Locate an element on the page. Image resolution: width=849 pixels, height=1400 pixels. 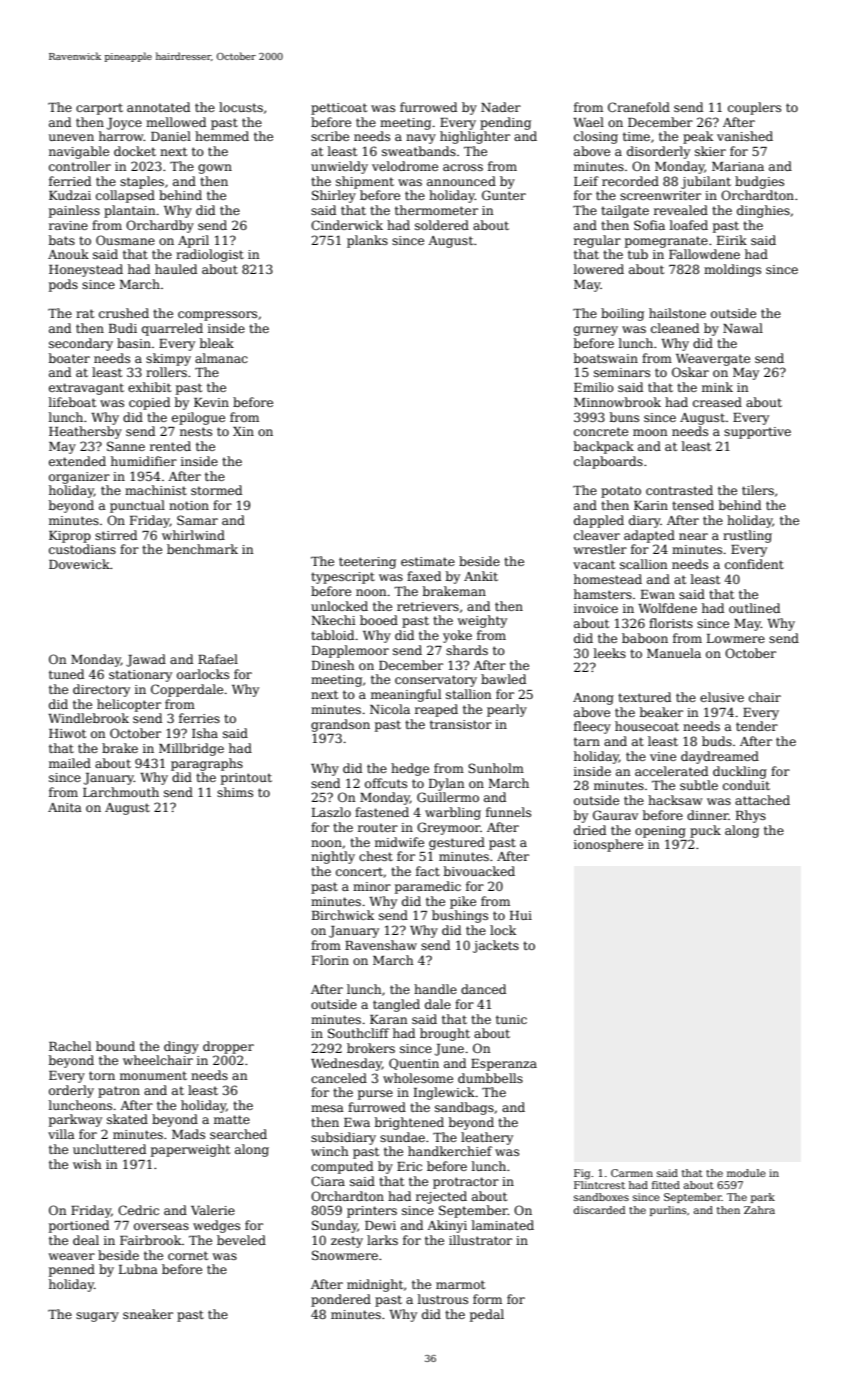
carport is located at coordinates (99, 109).
